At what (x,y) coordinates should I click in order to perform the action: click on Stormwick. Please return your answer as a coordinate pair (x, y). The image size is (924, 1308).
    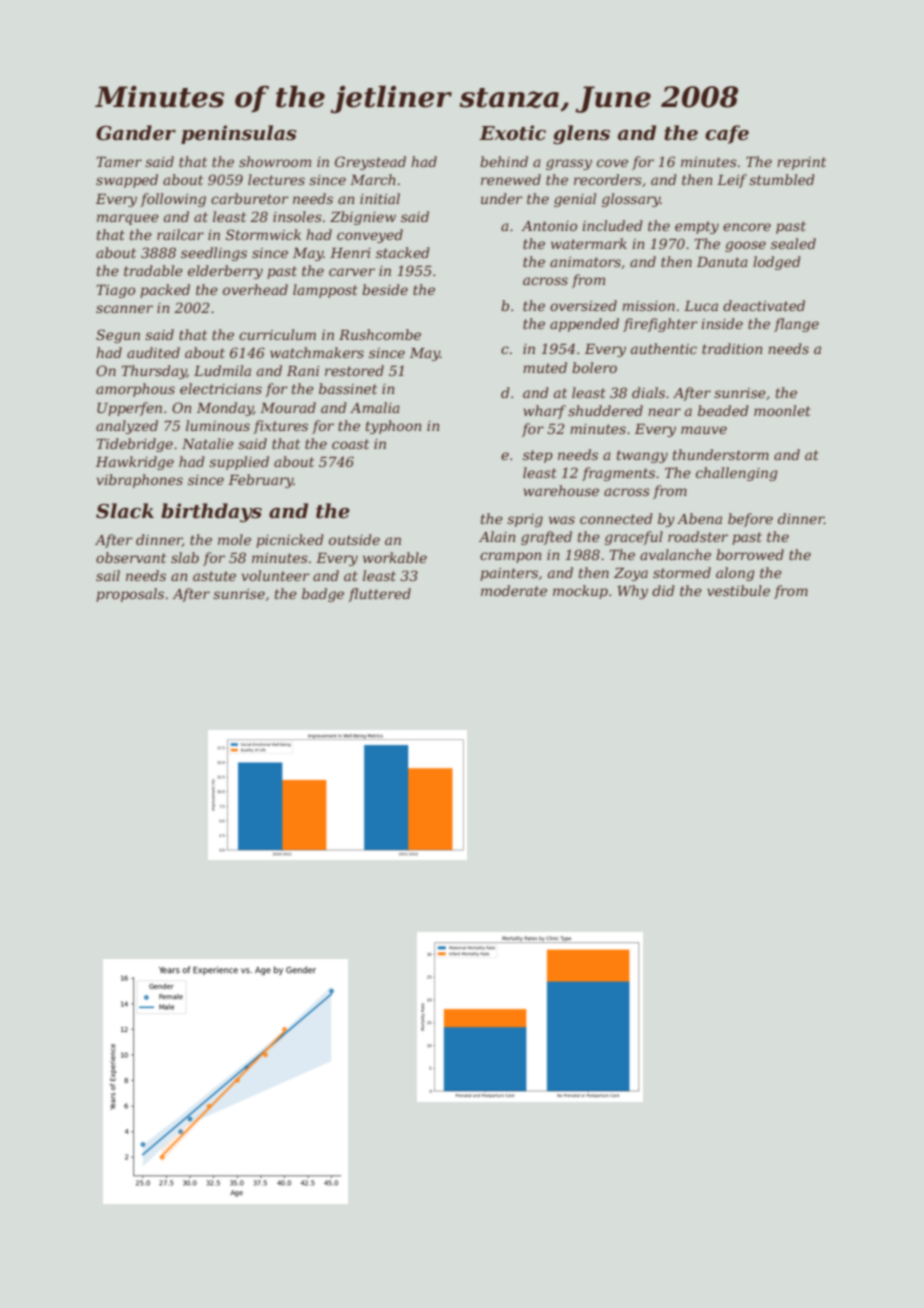
    Looking at the image, I should click on (263, 234).
